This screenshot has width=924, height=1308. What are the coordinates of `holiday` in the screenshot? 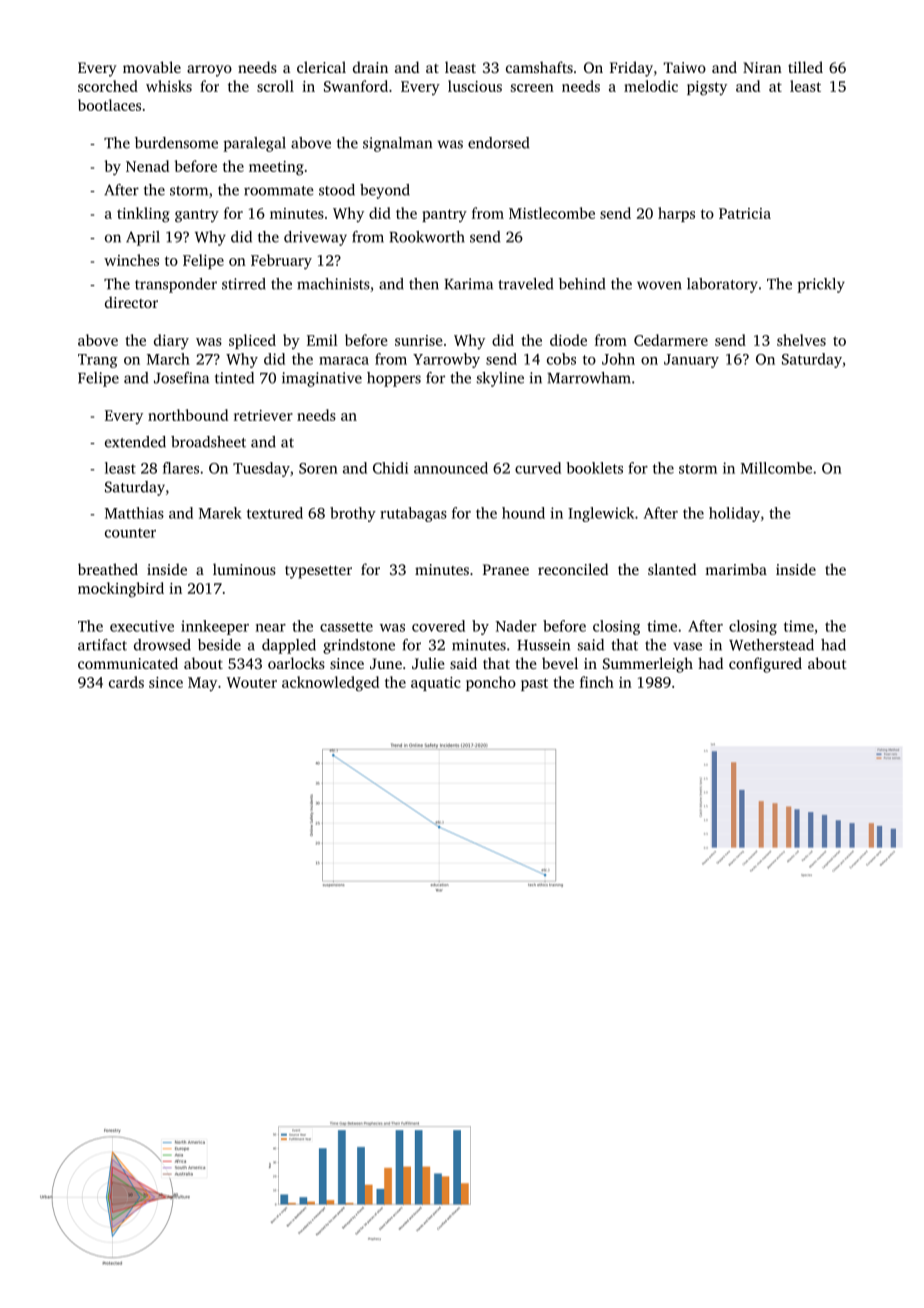 It's located at (734, 514).
